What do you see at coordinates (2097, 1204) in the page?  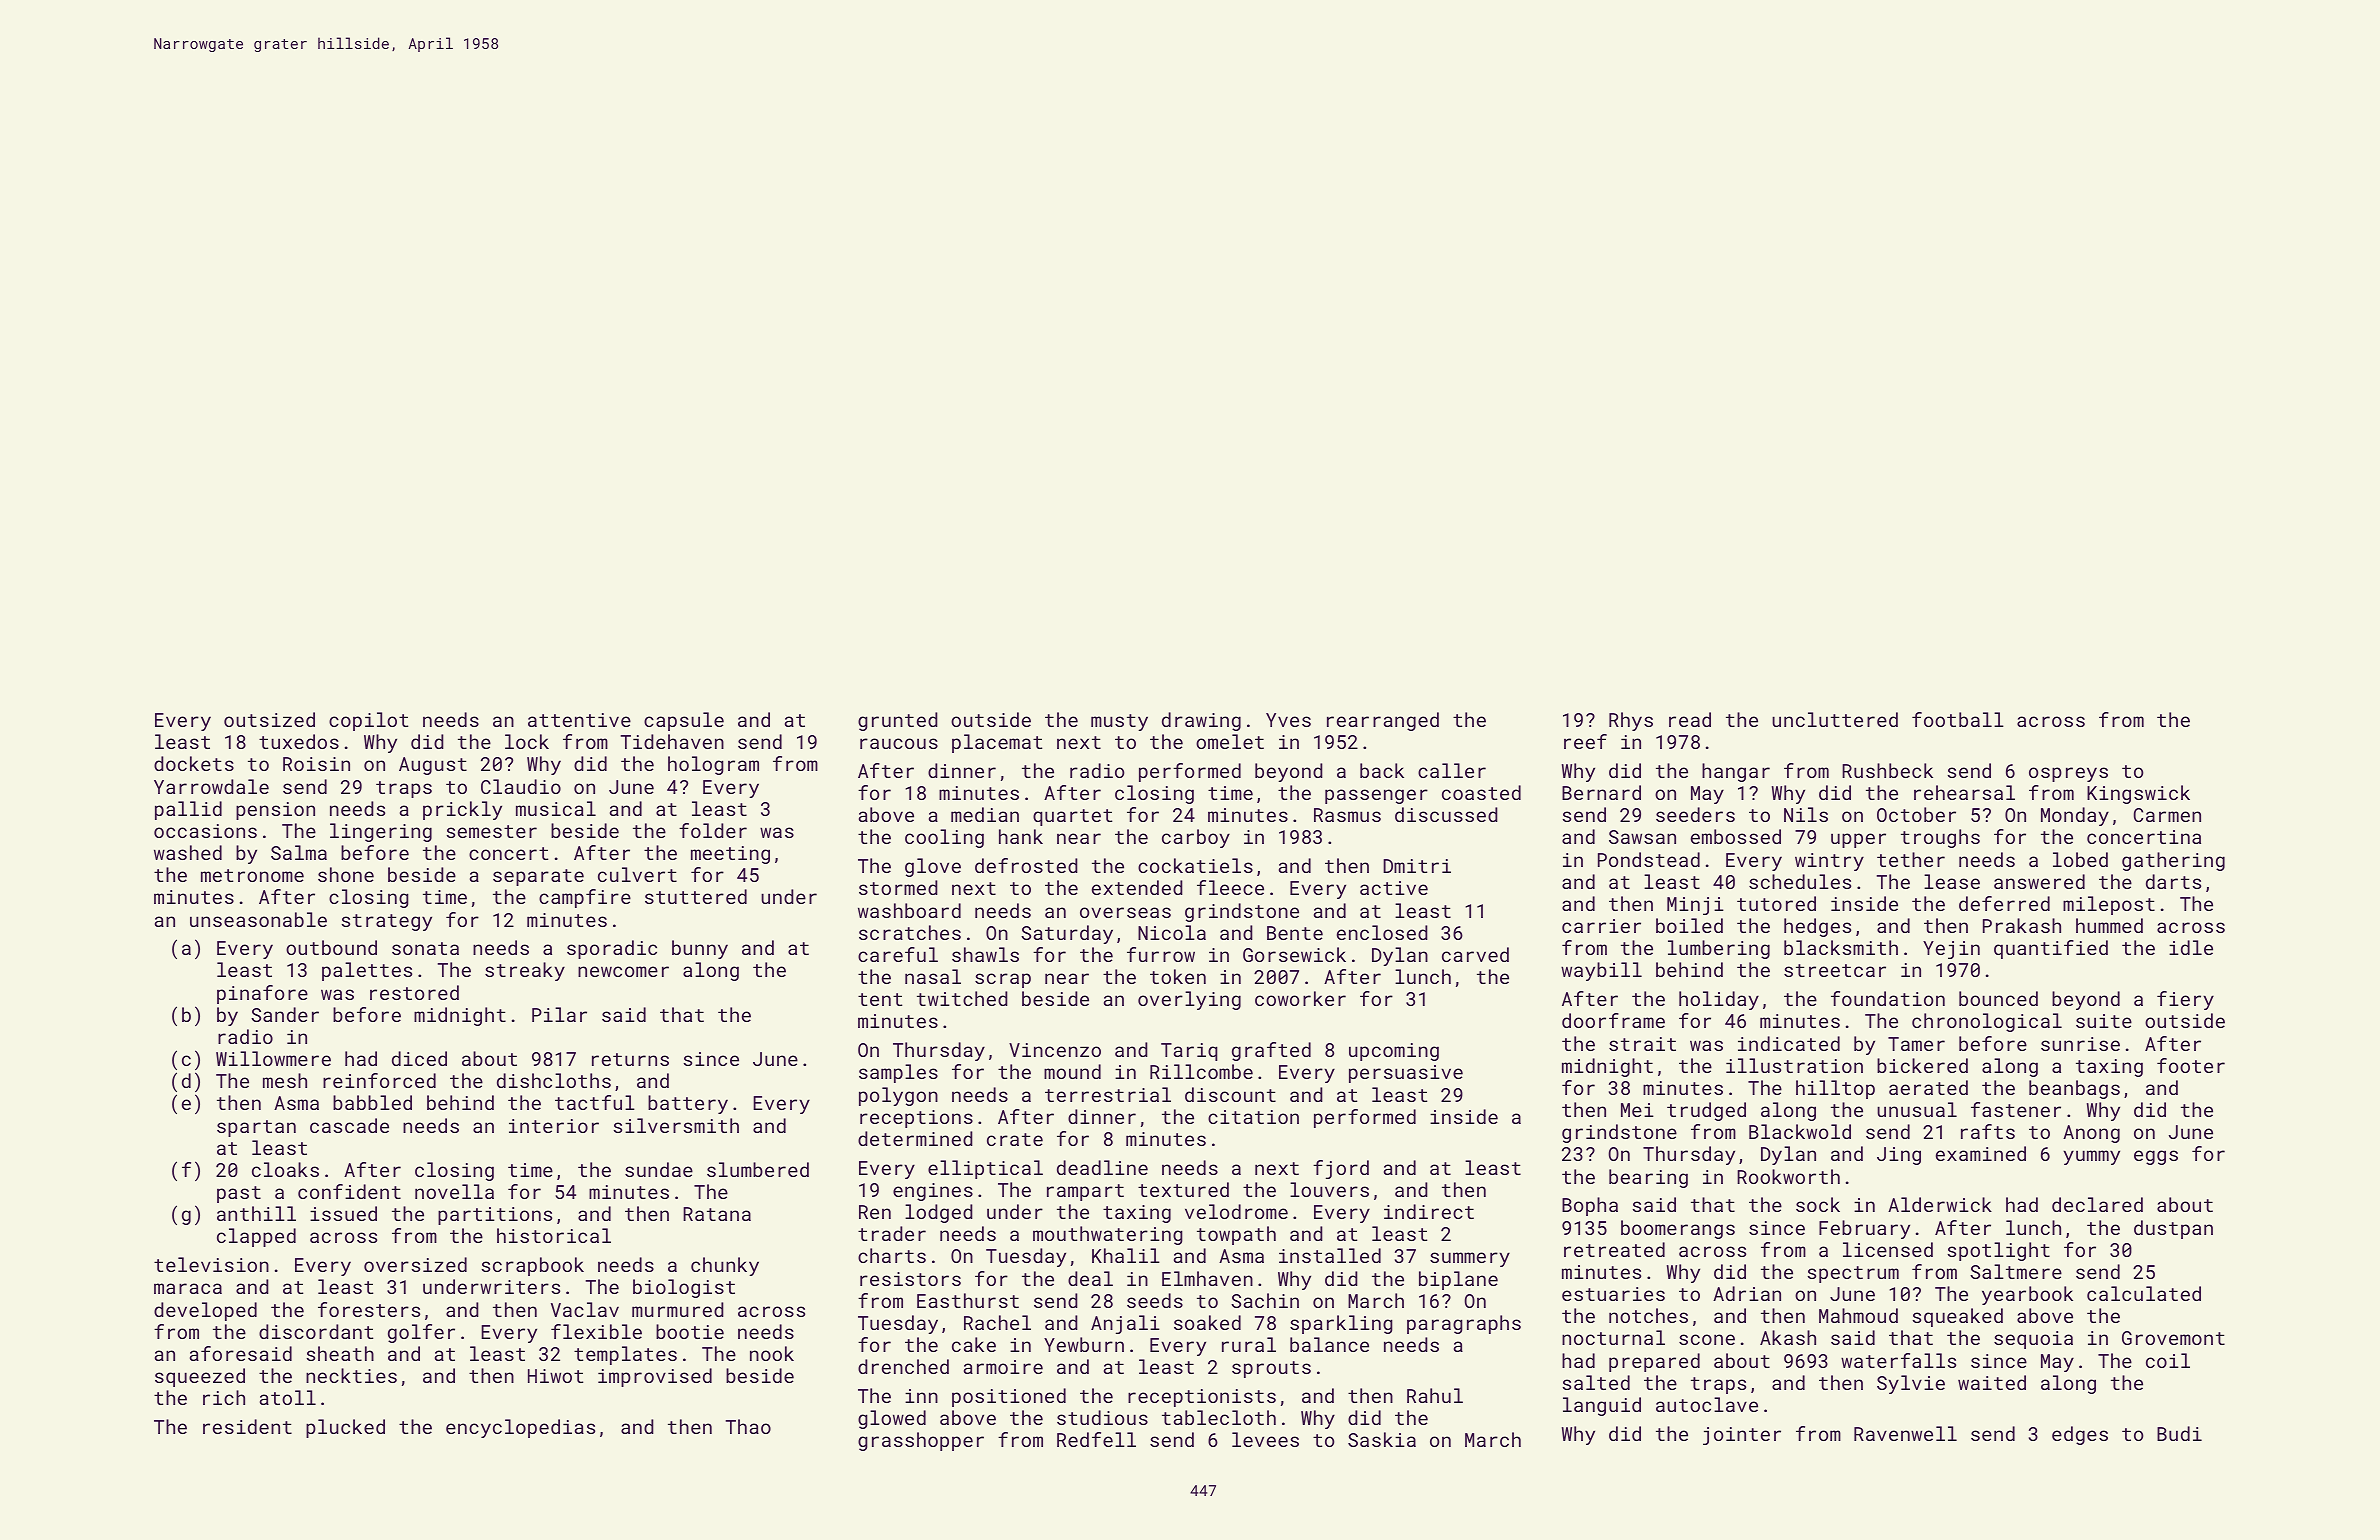 I see `declared` at bounding box center [2097, 1204].
